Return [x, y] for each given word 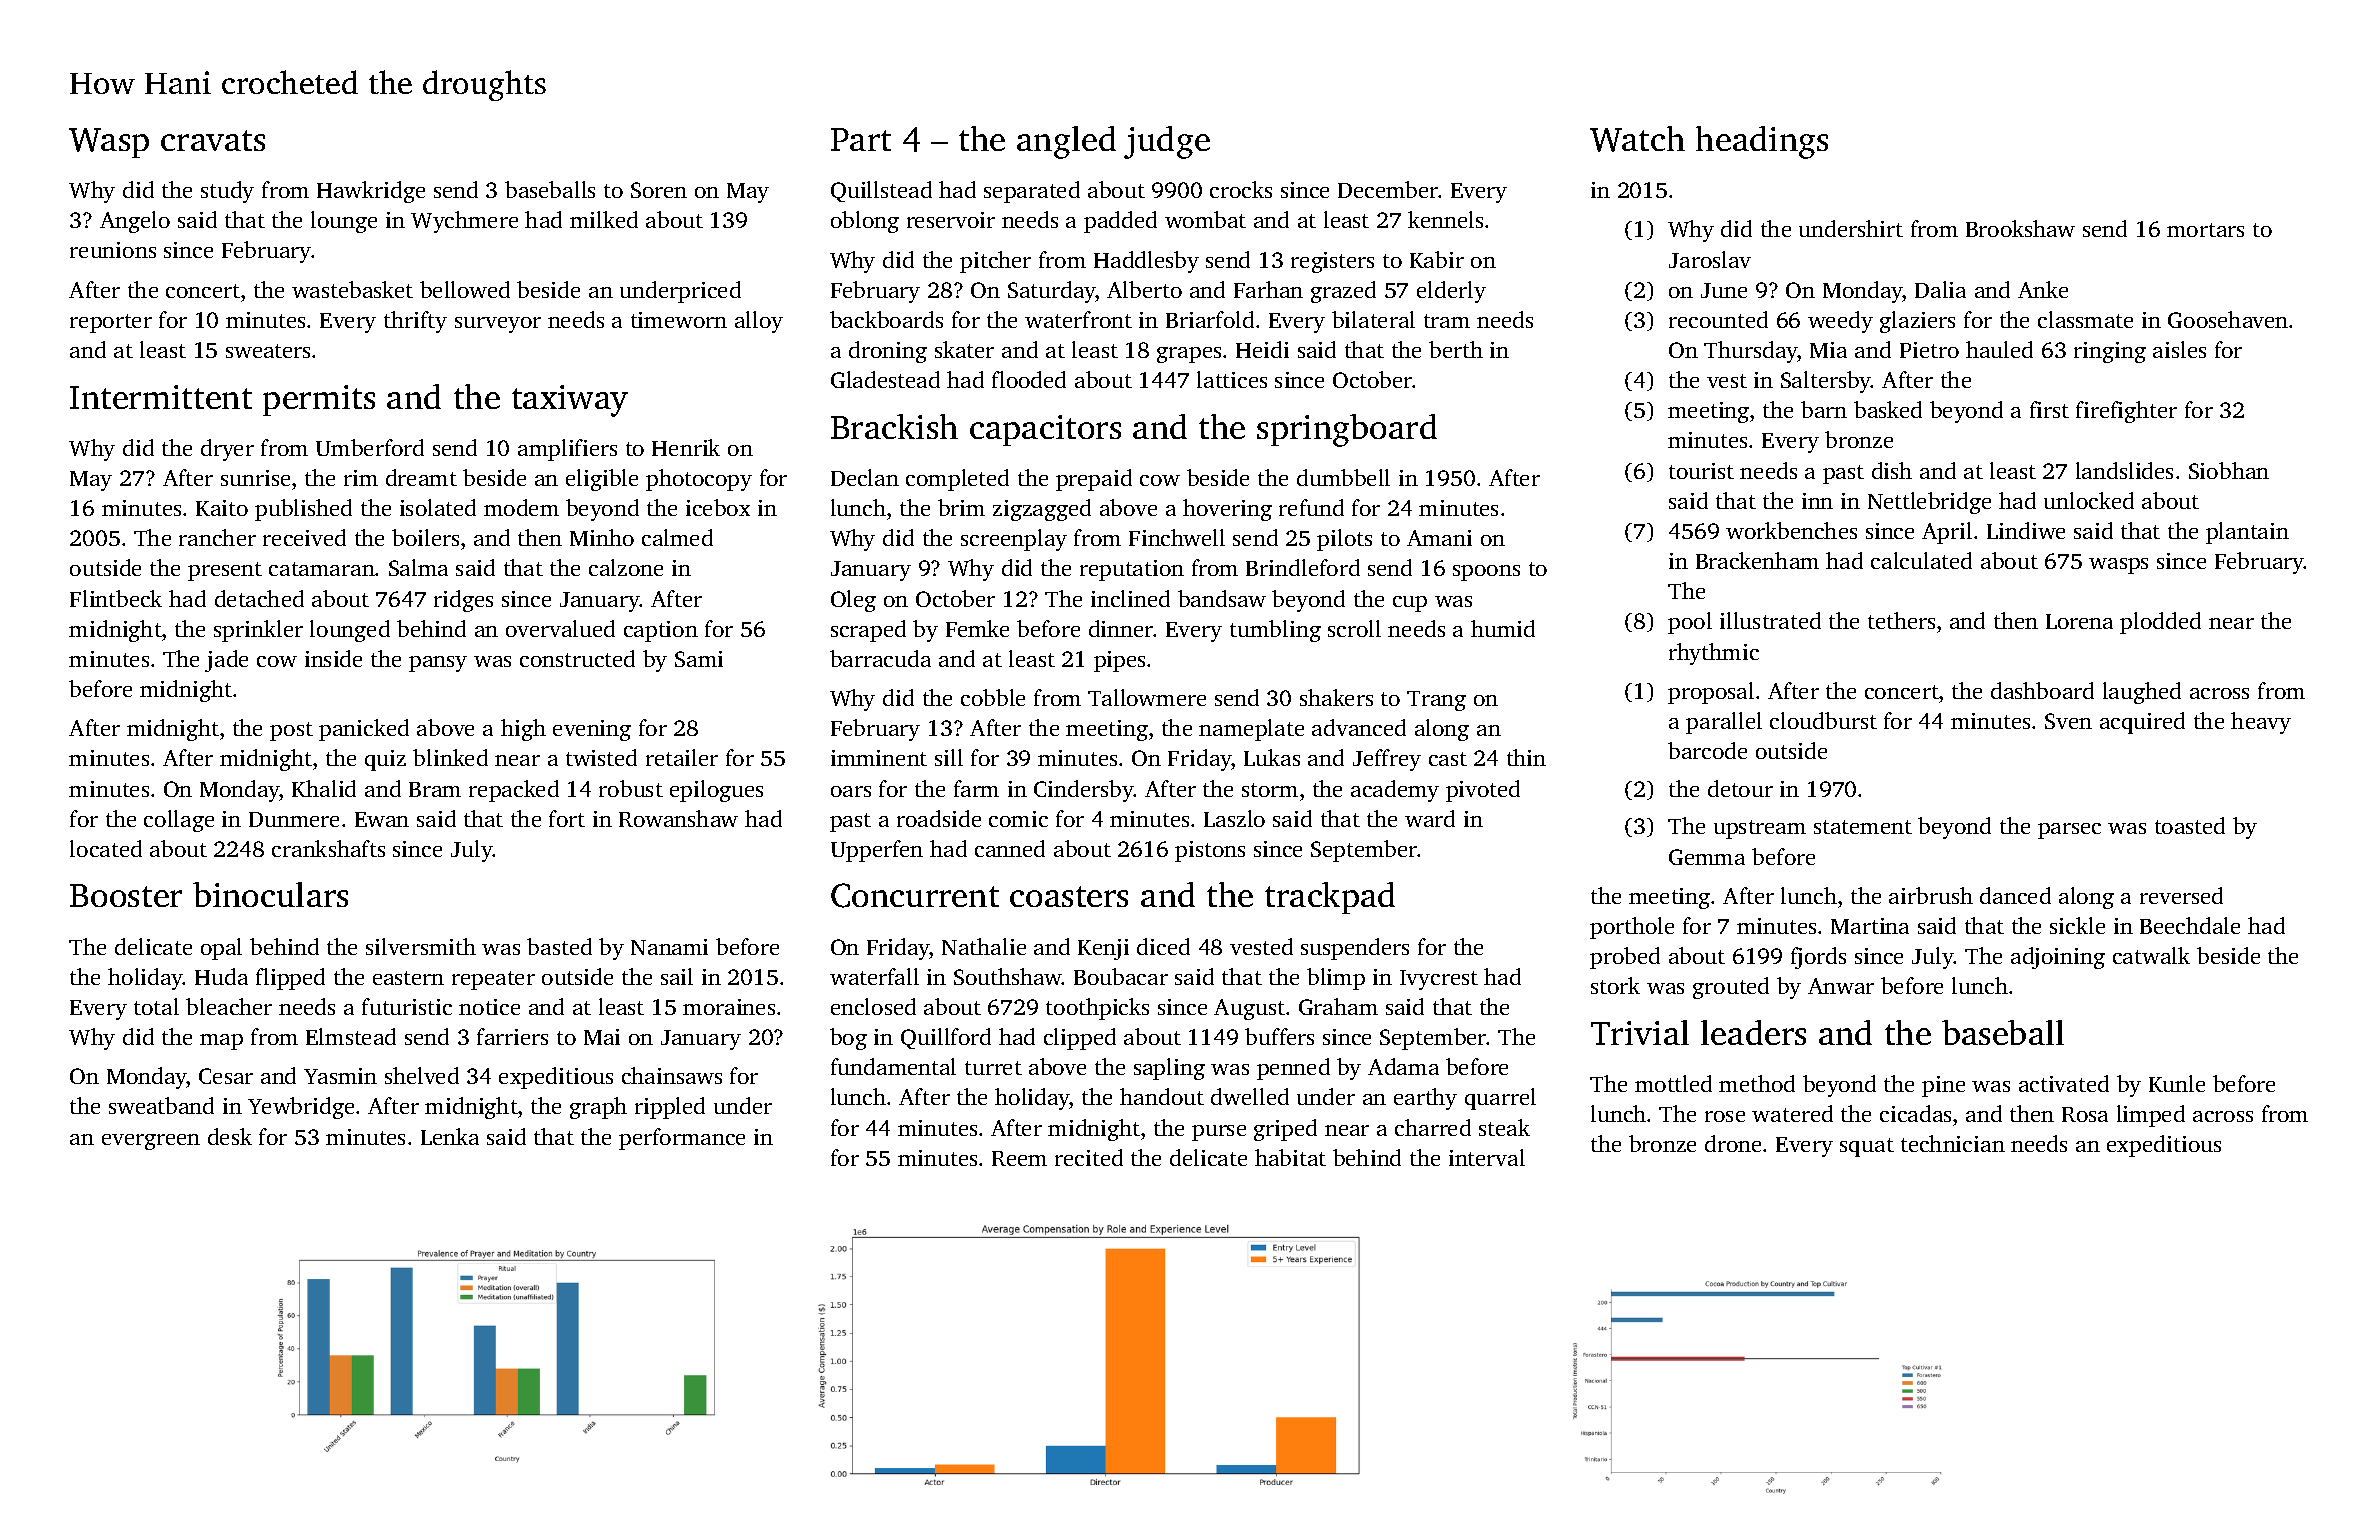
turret [993, 1068]
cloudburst [1823, 720]
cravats [213, 140]
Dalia [1940, 289]
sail [677, 976]
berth [1456, 349]
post [291, 731]
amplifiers [567, 450]
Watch [1637, 139]
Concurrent [915, 895]
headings [1762, 142]
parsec [2069, 831]
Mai [602, 1037]
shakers [1336, 697]
